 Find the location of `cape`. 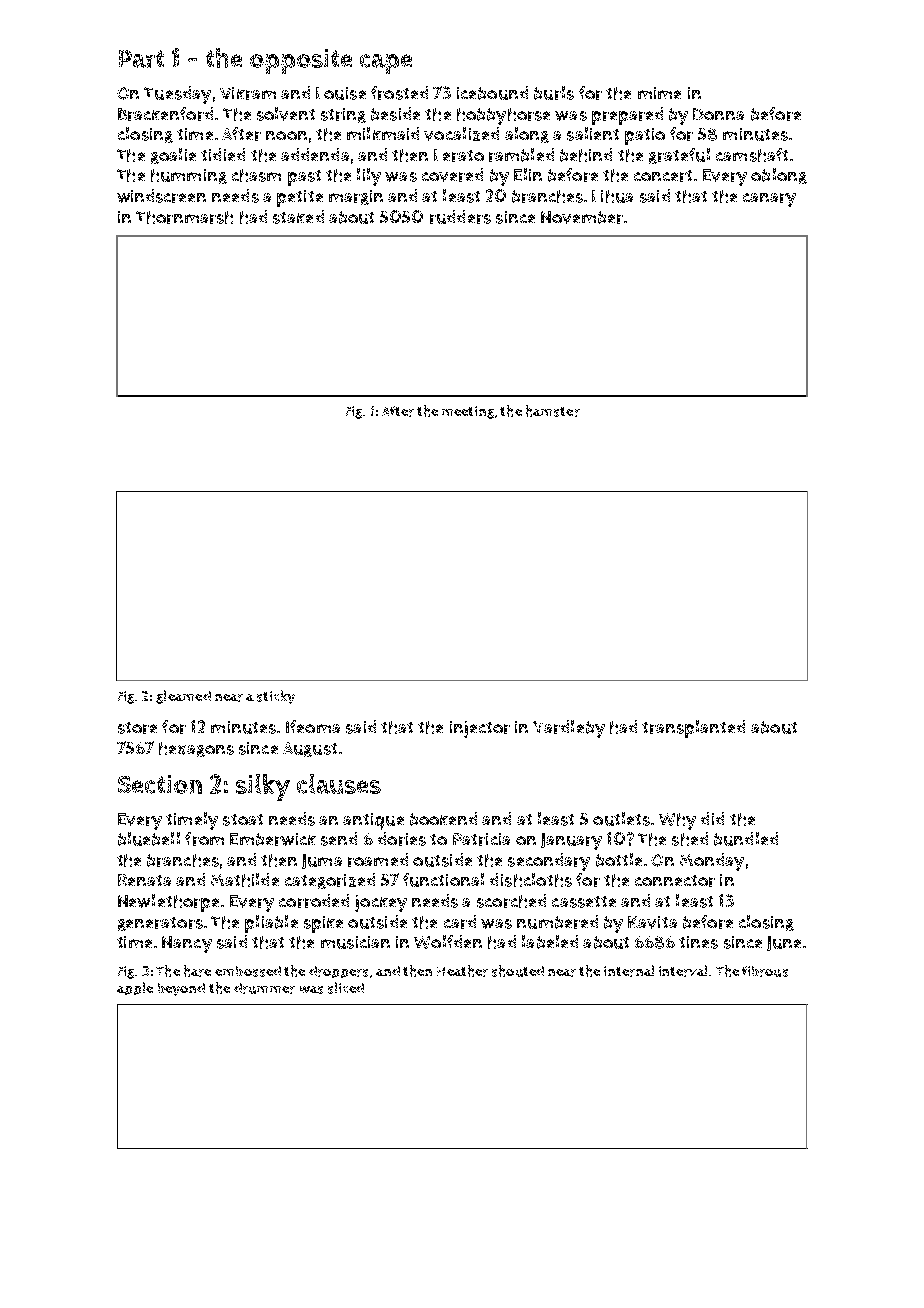

cape is located at coordinates (386, 64).
